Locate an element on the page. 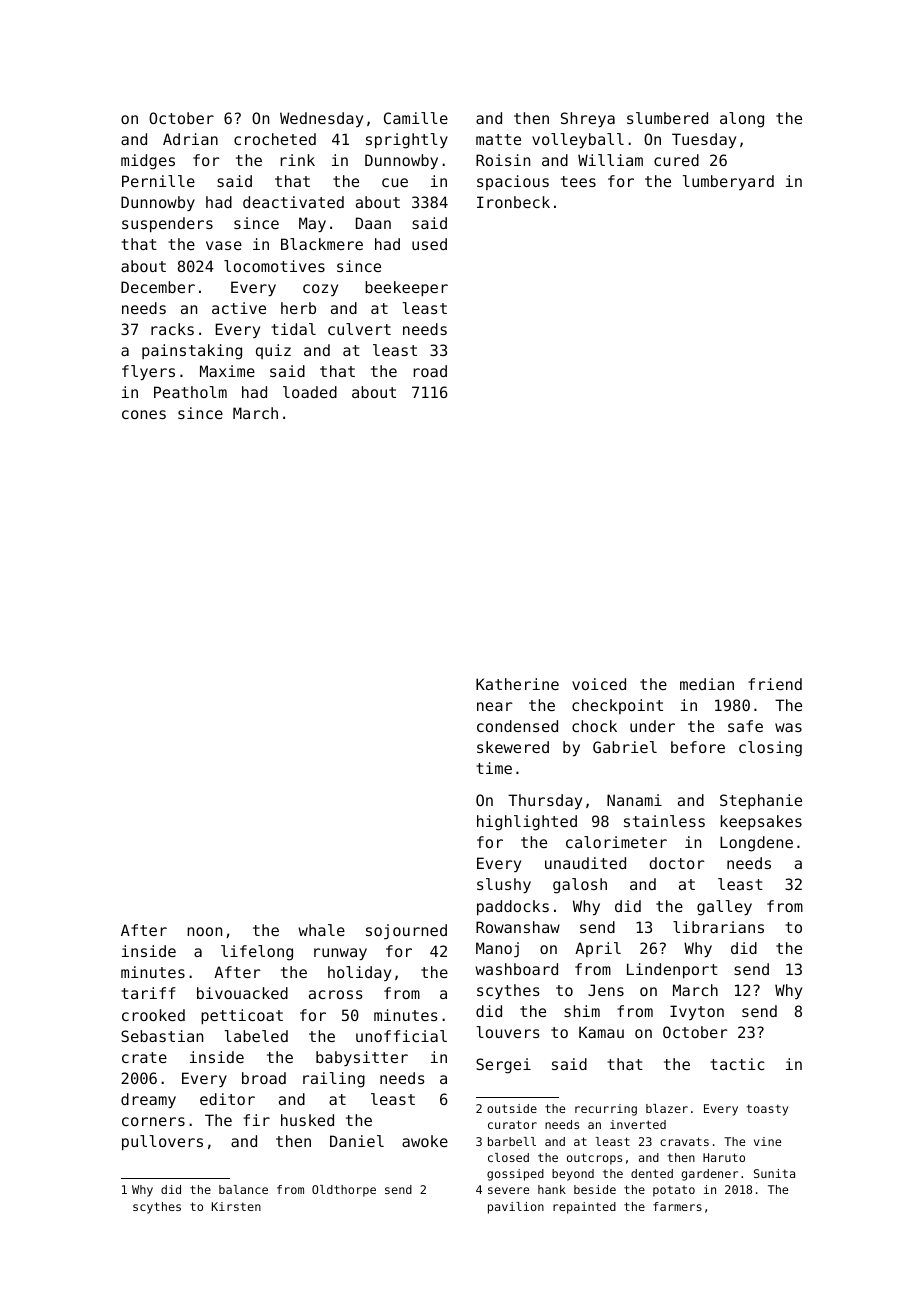  Katherine is located at coordinates (517, 684).
